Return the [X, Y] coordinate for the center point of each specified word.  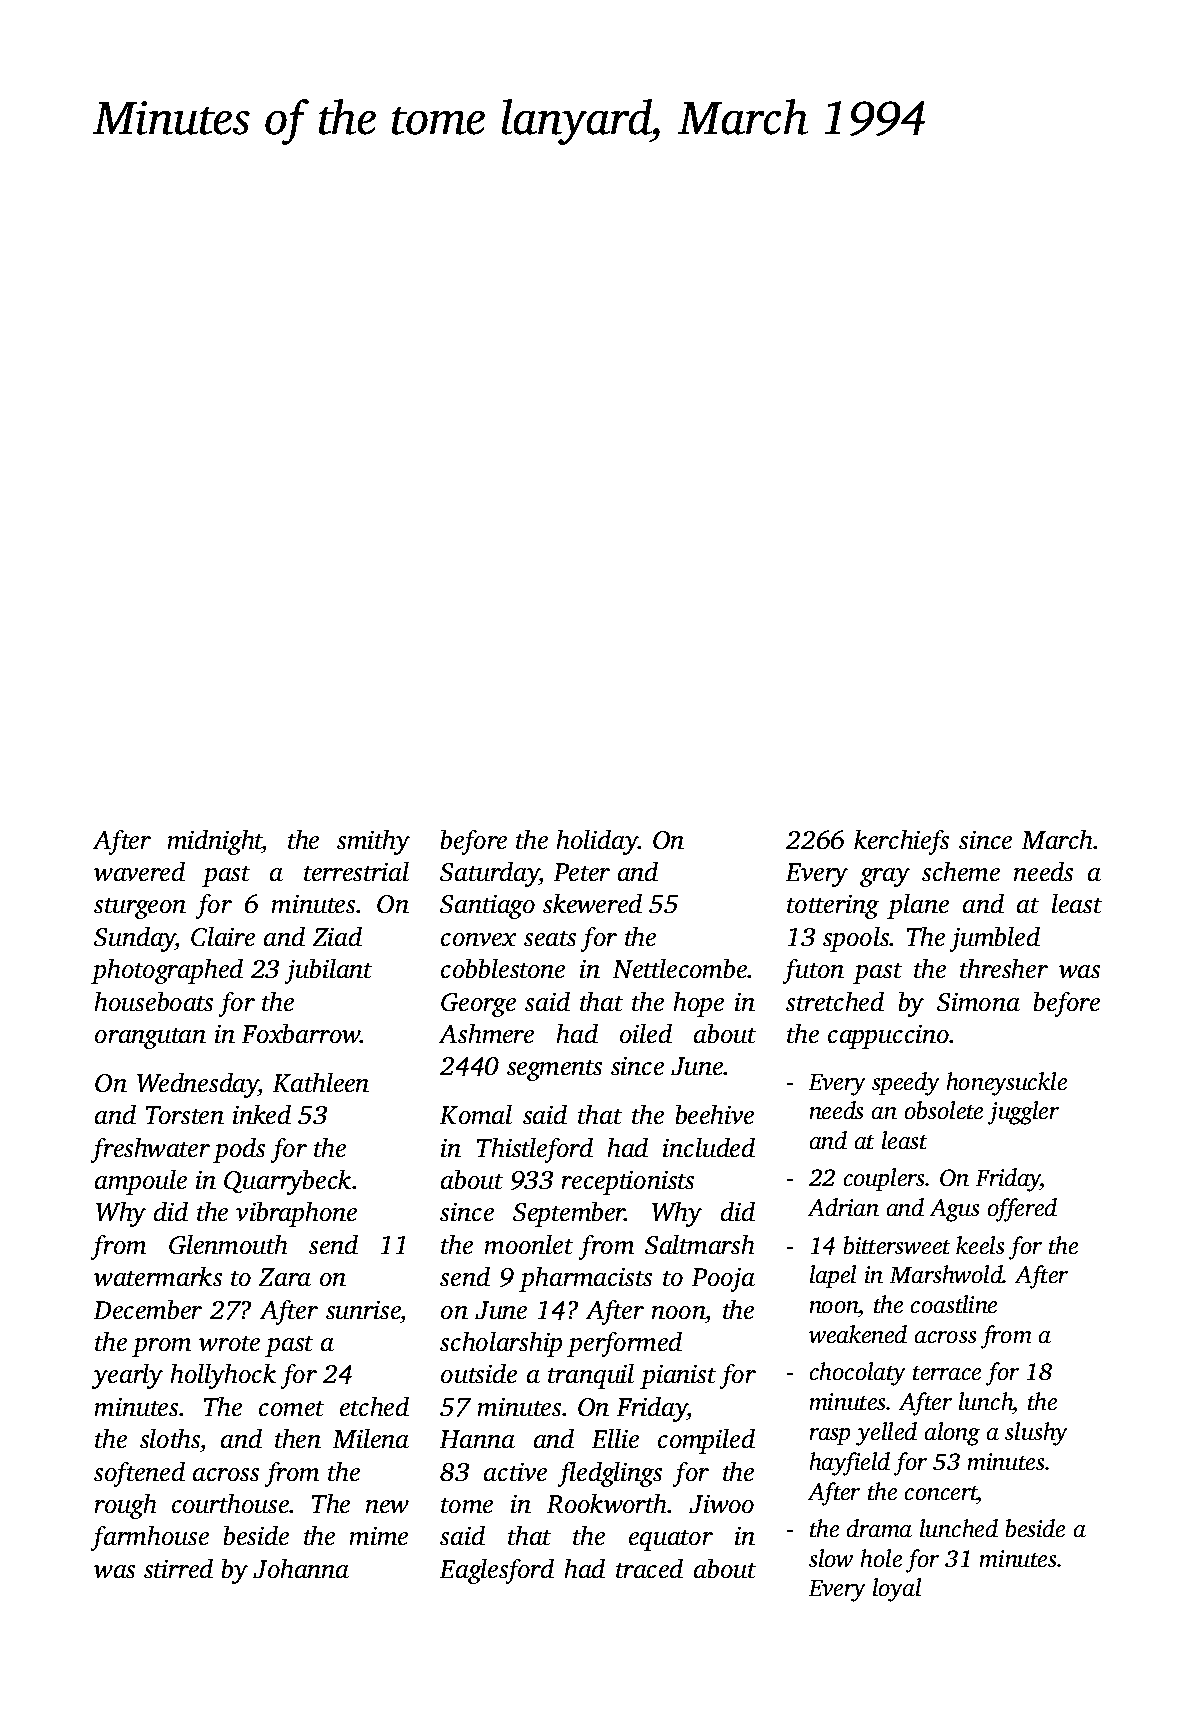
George [478, 1005]
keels [980, 1245]
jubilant [328, 971]
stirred [178, 1568]
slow [831, 1558]
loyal [897, 1590]
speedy [905, 1084]
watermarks [158, 1276]
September [569, 1214]
